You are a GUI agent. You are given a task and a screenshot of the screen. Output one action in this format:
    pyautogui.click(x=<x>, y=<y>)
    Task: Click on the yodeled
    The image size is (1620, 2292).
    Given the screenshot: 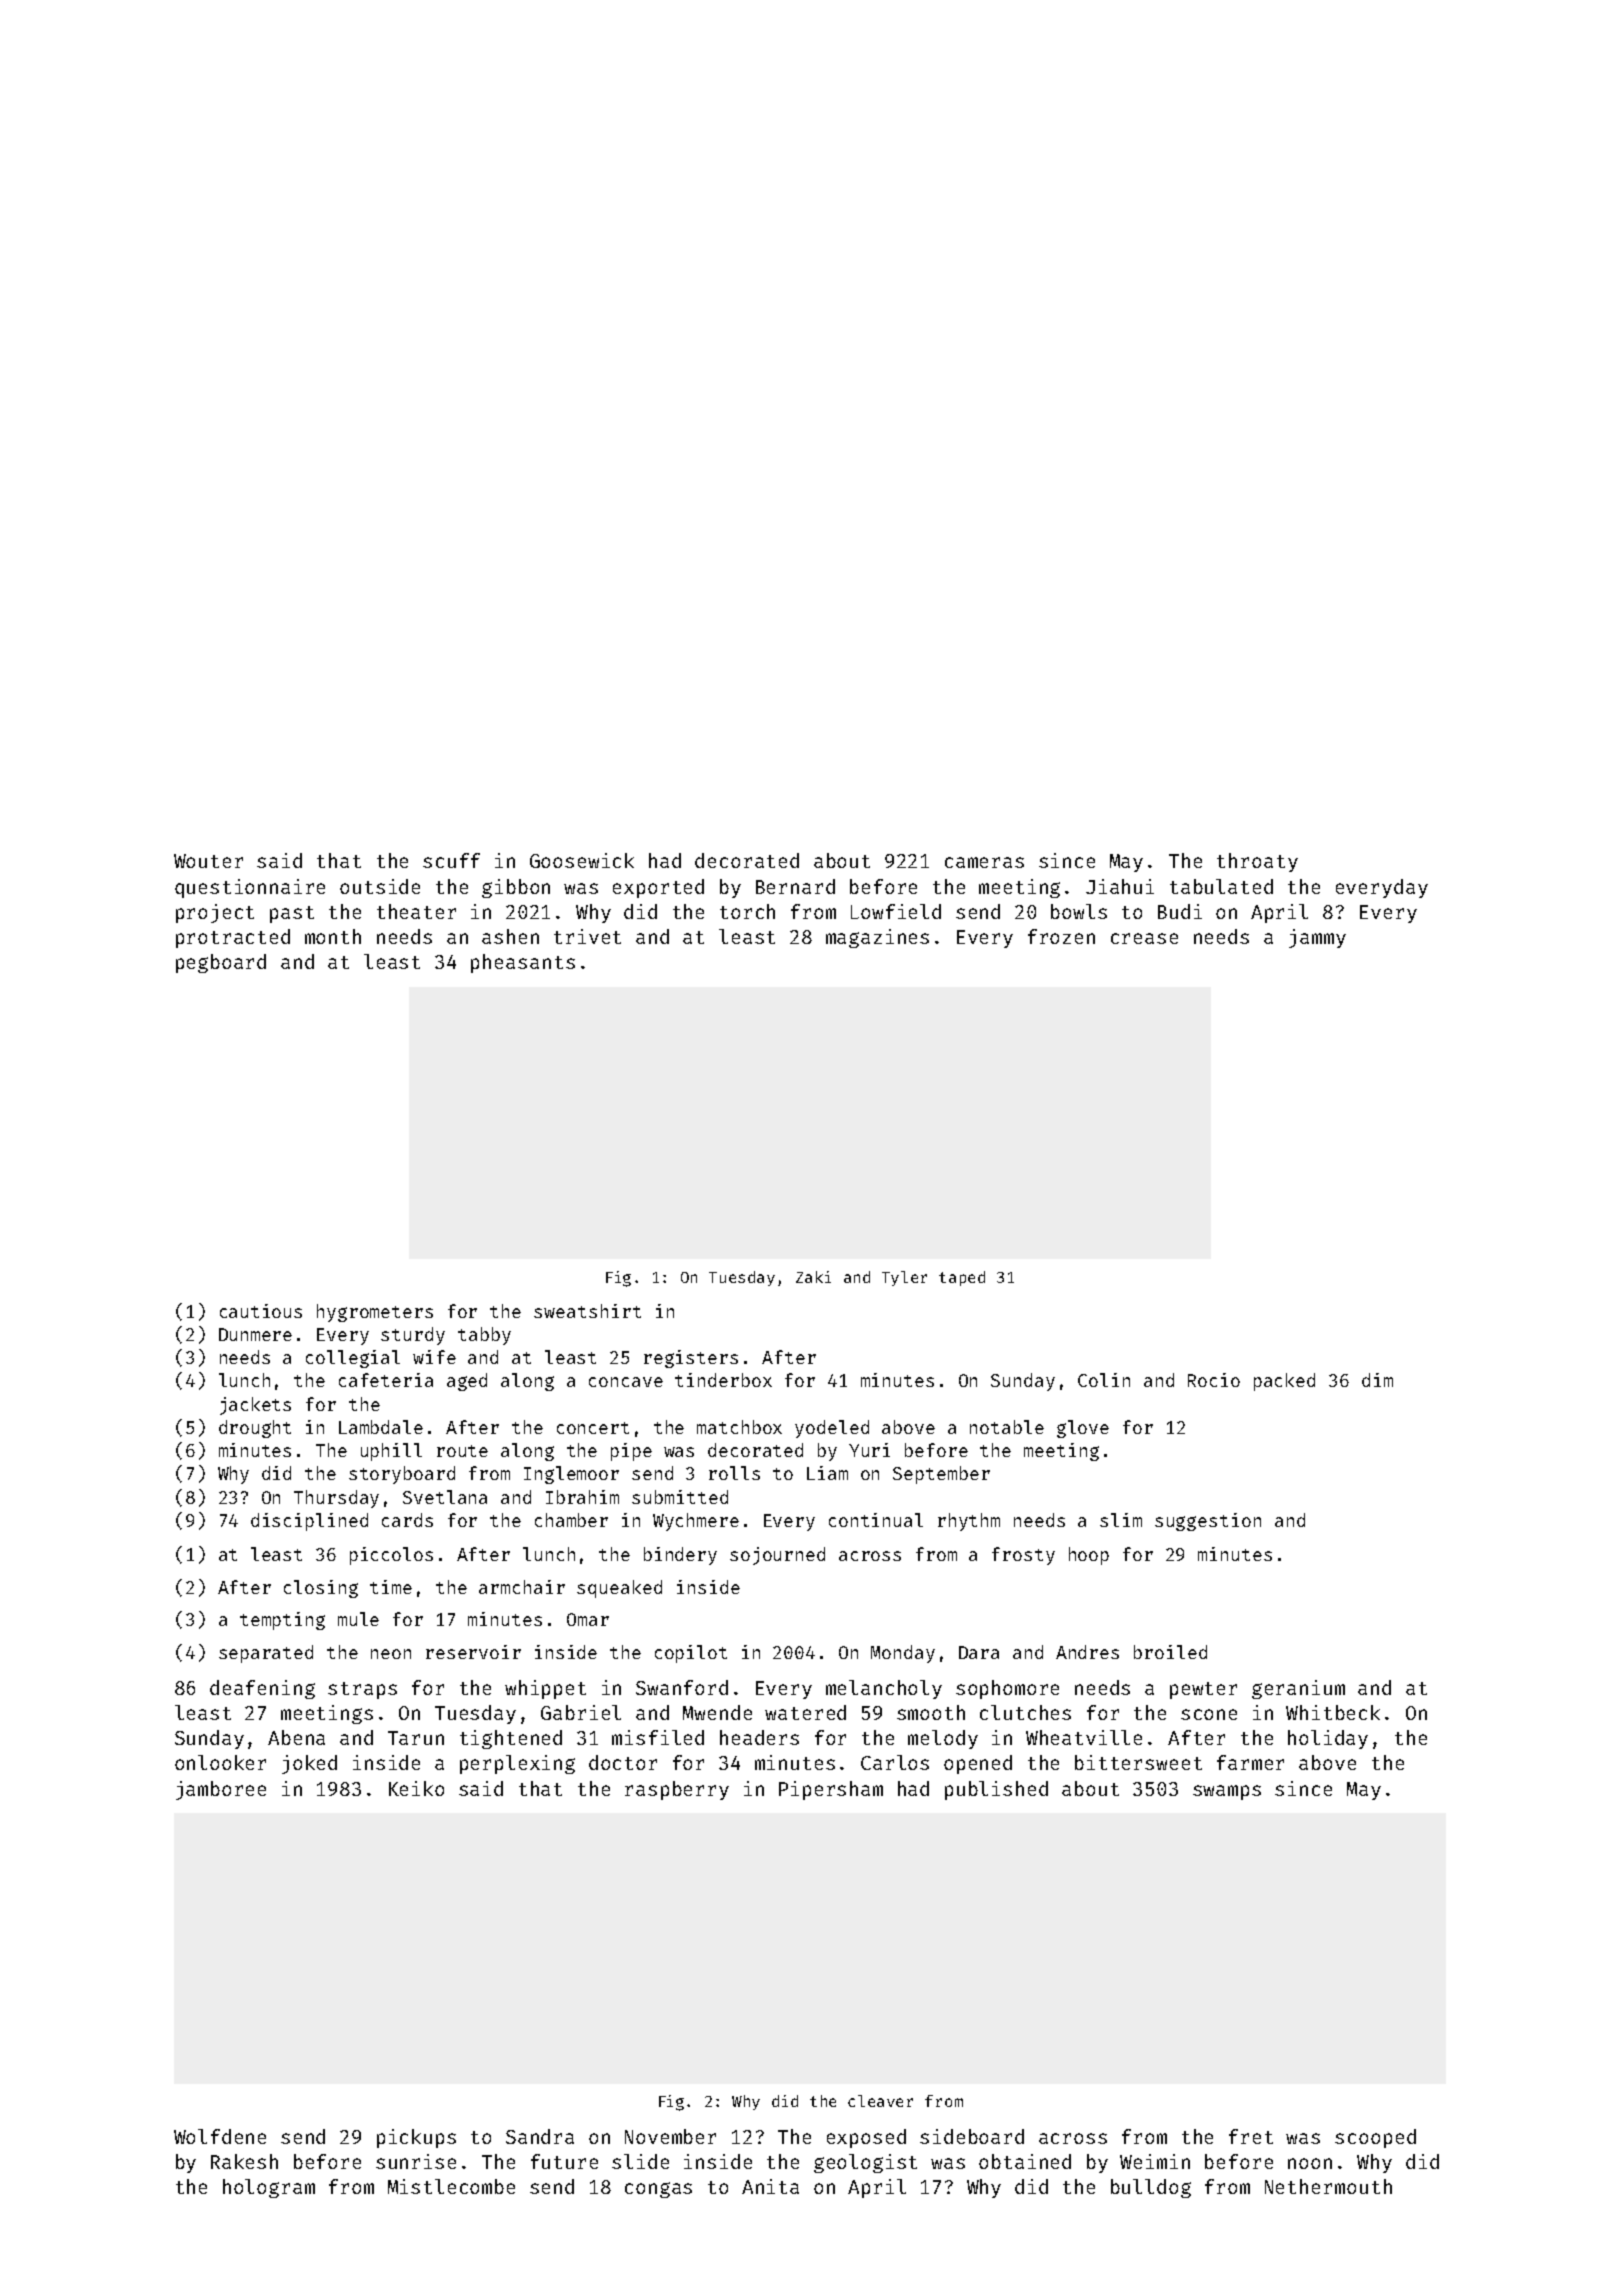 What is the action you would take?
    pyautogui.click(x=832, y=1429)
